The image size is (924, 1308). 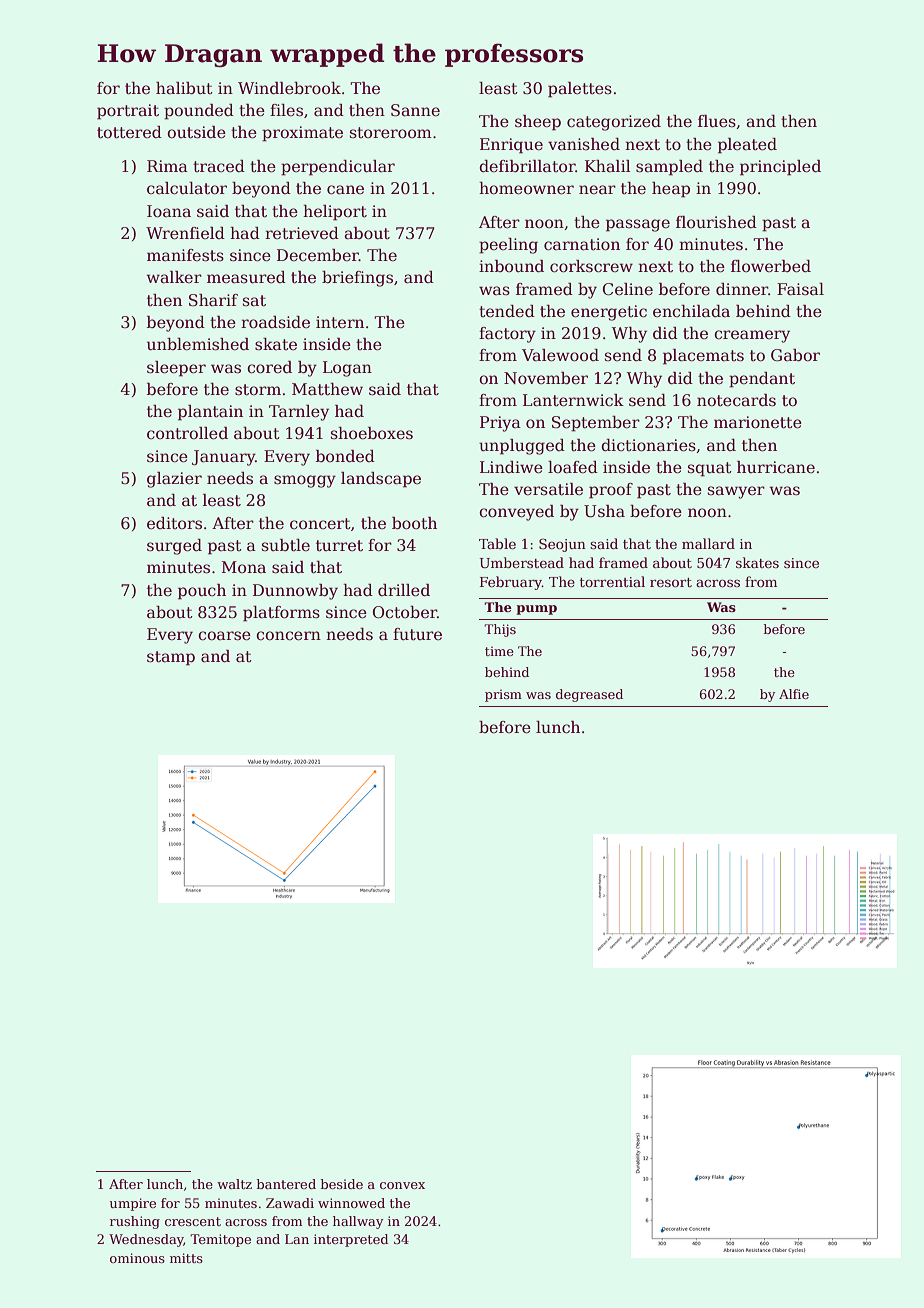 What do you see at coordinates (128, 112) in the screenshot?
I see `portrait` at bounding box center [128, 112].
